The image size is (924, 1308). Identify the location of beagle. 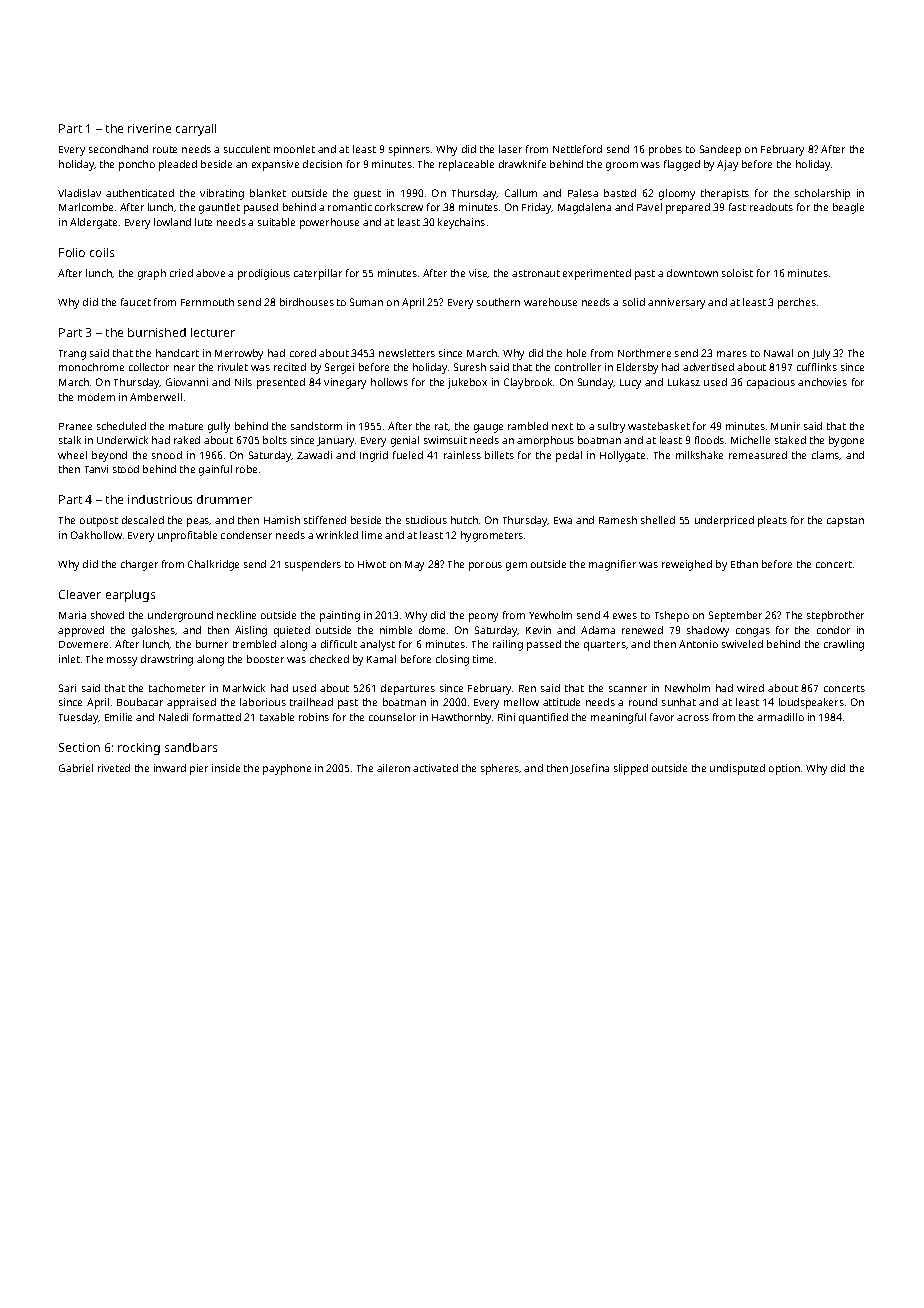
(848, 208).
